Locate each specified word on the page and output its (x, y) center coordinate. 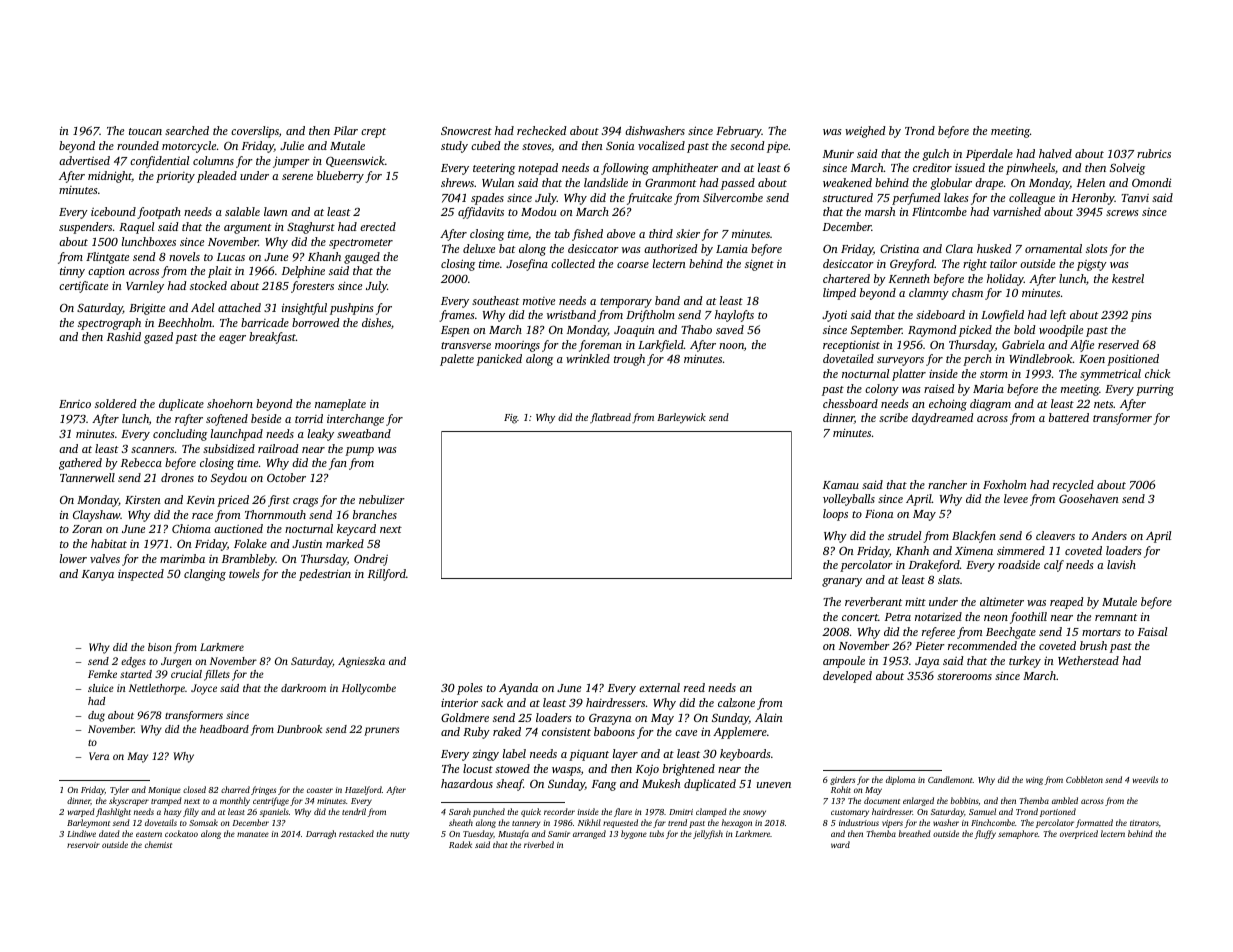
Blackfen (974, 537)
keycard (356, 530)
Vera (99, 756)
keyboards (745, 755)
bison (160, 647)
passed (738, 184)
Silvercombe (733, 197)
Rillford (387, 575)
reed (694, 687)
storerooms (964, 676)
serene (297, 177)
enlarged (918, 801)
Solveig (1127, 169)
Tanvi (1135, 198)
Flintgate (107, 258)
